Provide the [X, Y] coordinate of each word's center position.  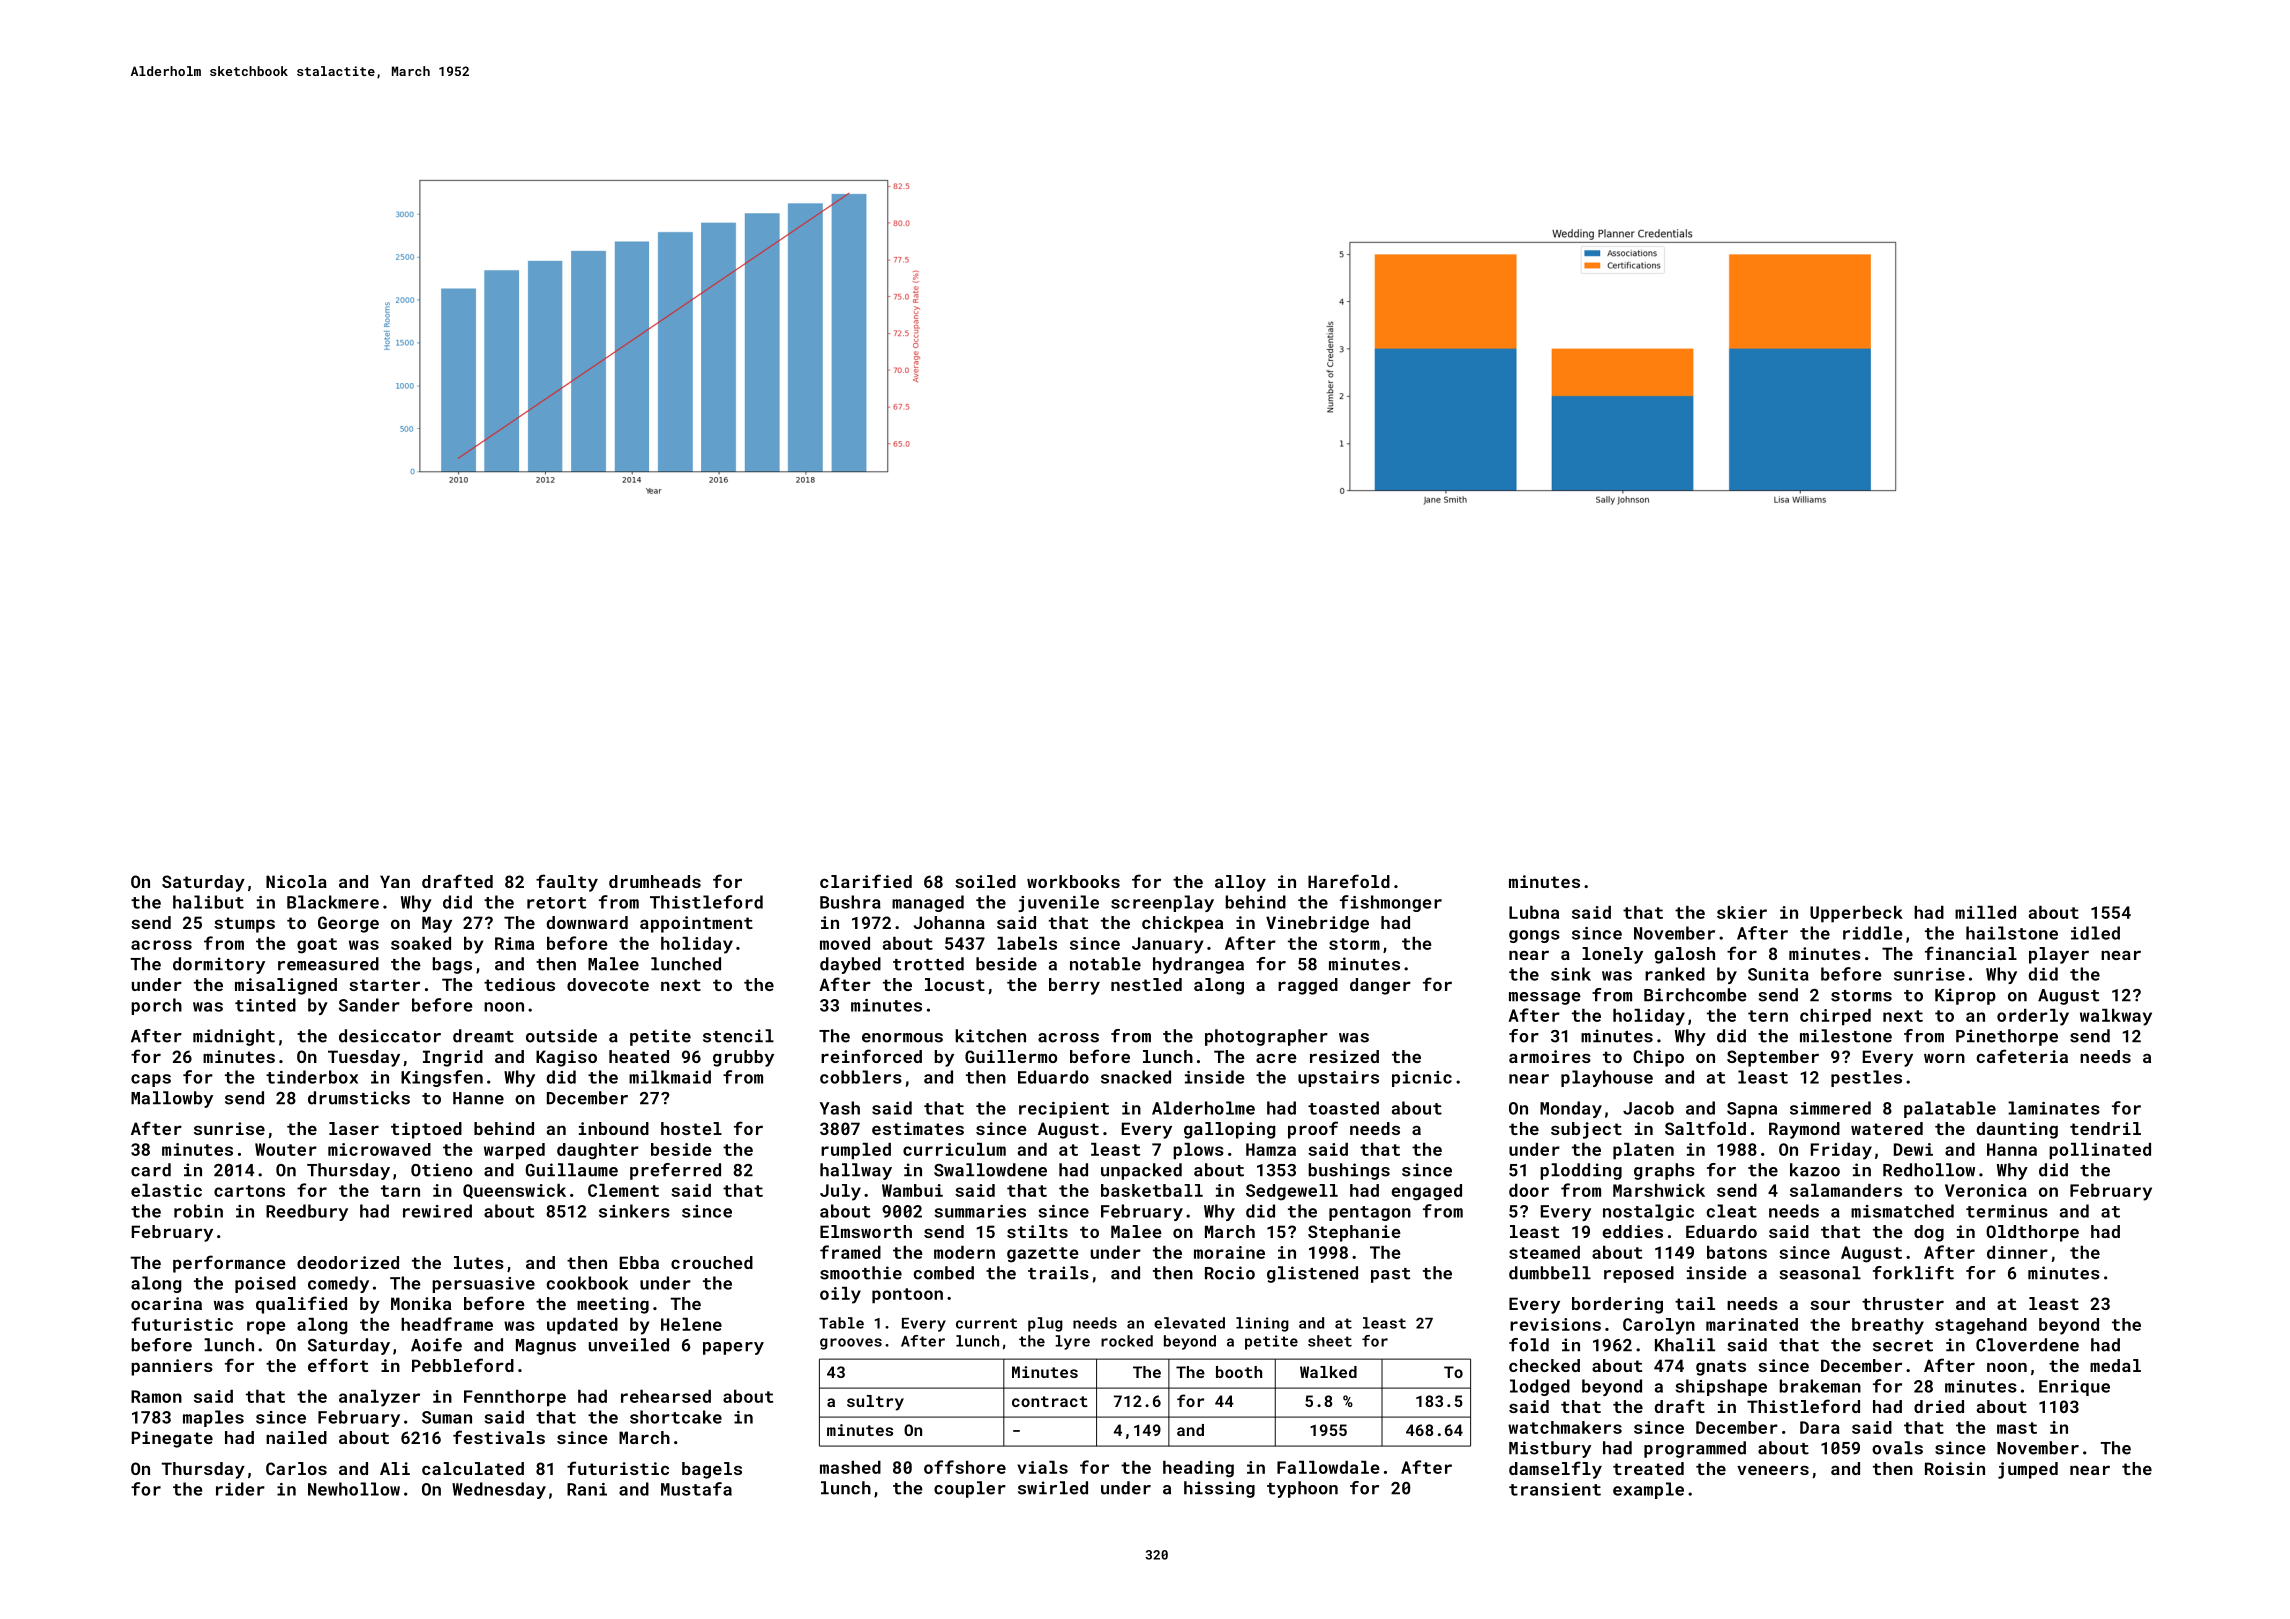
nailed [296, 1437]
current [986, 1323]
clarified [866, 881]
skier [1742, 912]
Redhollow [1929, 1170]
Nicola [296, 881]
